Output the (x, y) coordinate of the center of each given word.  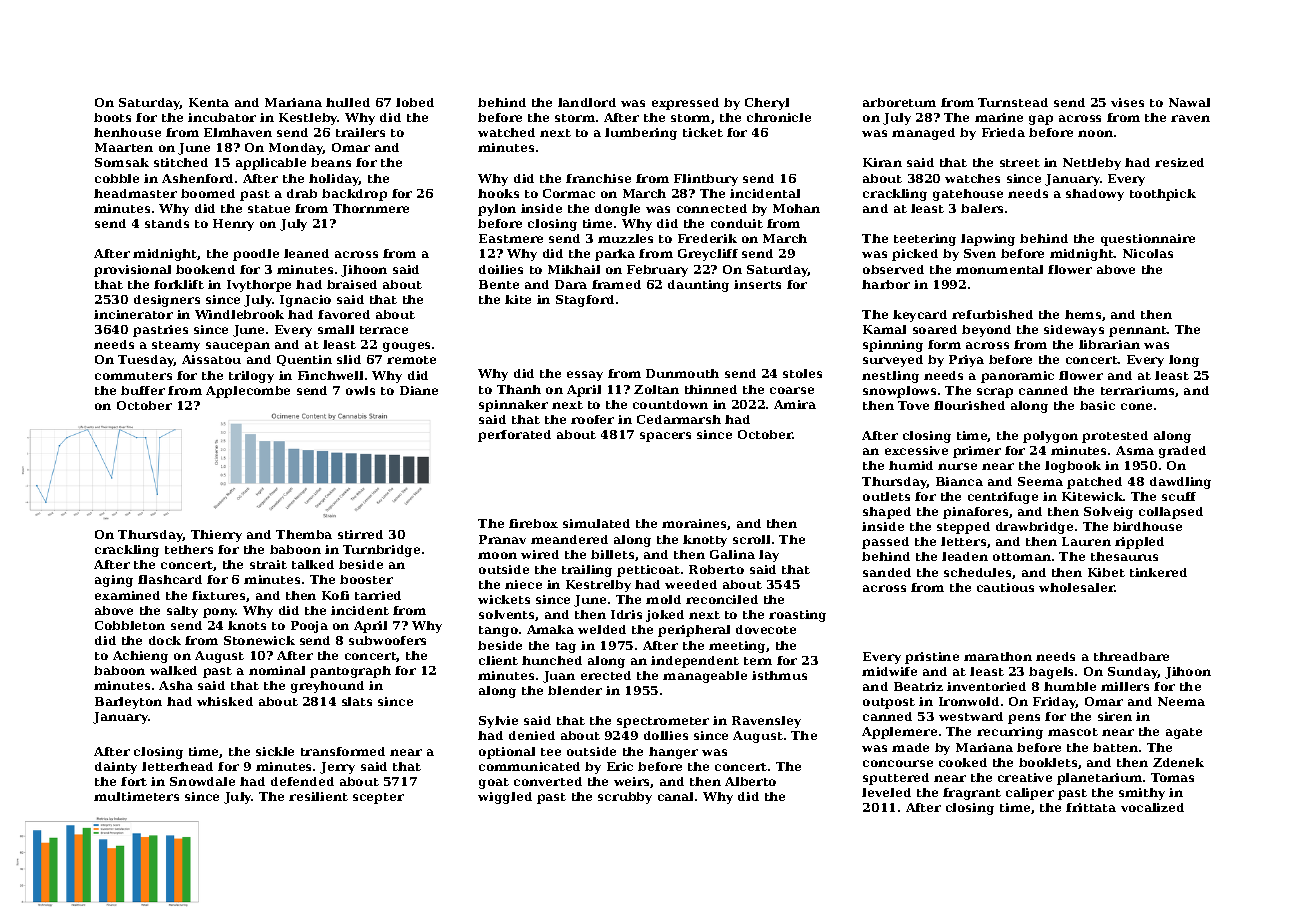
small (336, 329)
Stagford (585, 301)
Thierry (216, 536)
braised (352, 284)
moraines (694, 523)
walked (173, 670)
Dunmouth (682, 373)
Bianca (959, 481)
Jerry (337, 768)
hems (1083, 314)
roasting (797, 616)
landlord (587, 102)
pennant (1138, 331)
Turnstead (1013, 102)
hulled (348, 102)
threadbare (1131, 656)
